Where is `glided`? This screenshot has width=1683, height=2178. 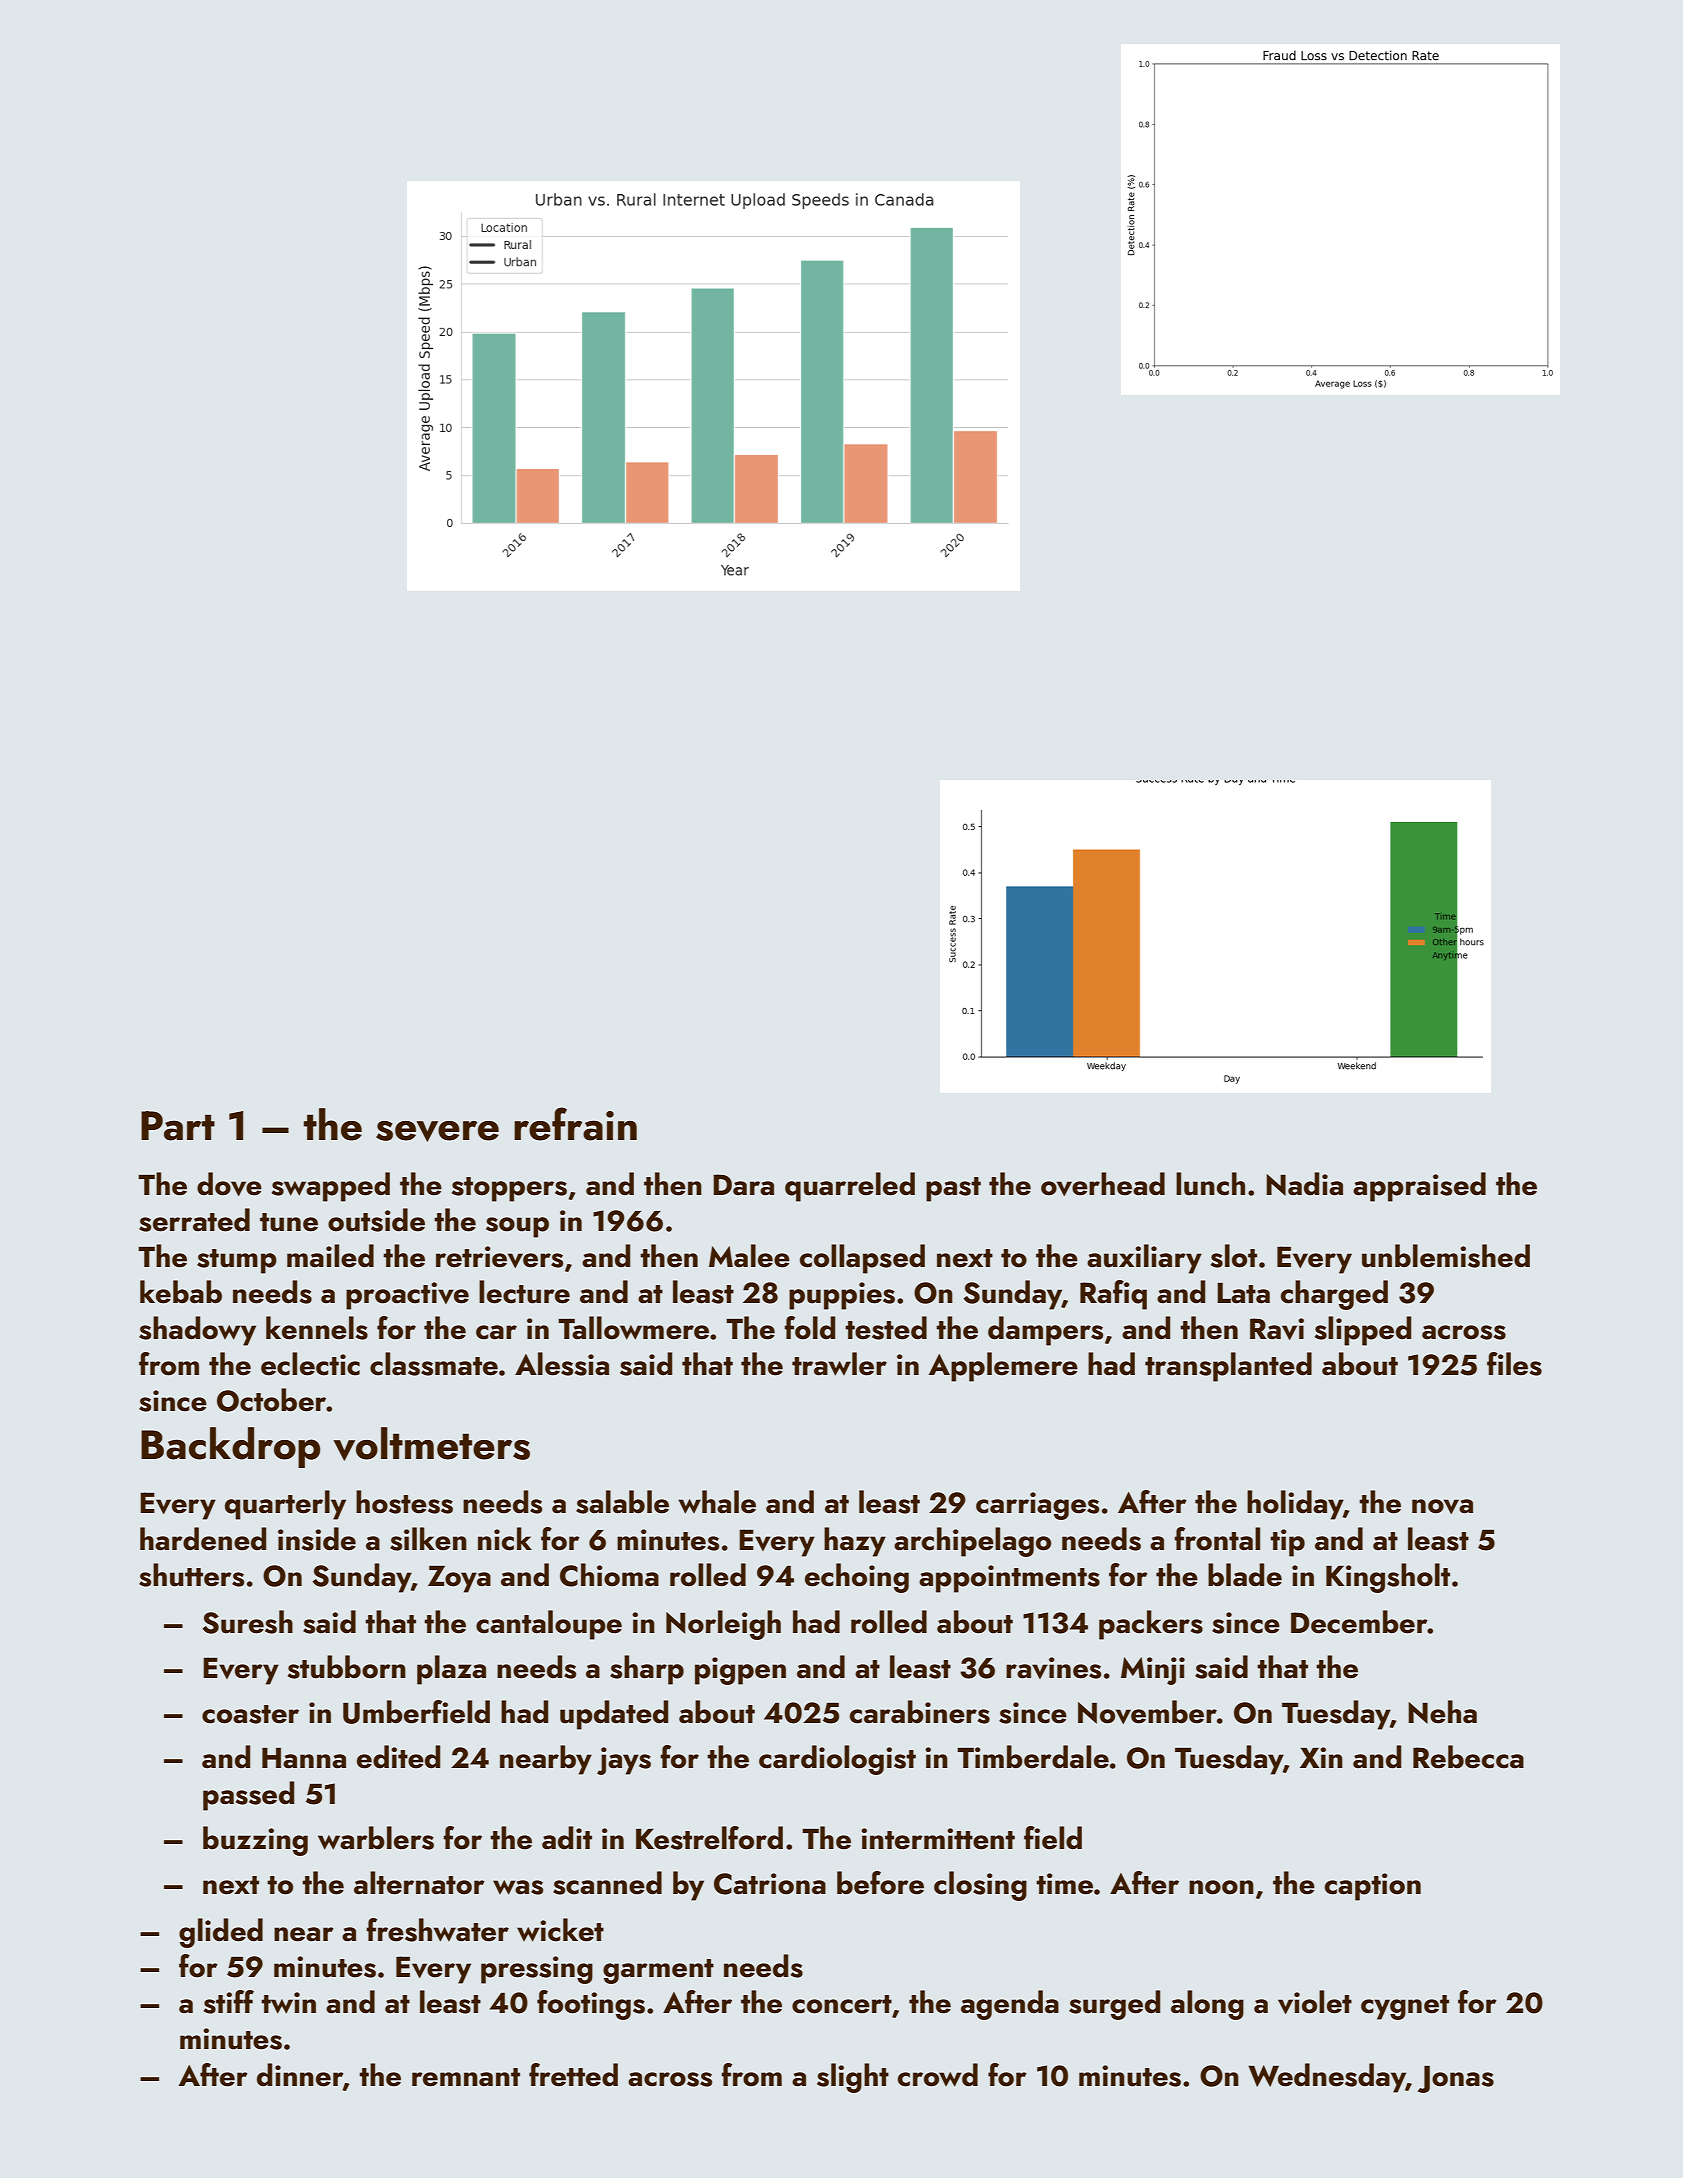
glided is located at coordinates (221, 1933).
